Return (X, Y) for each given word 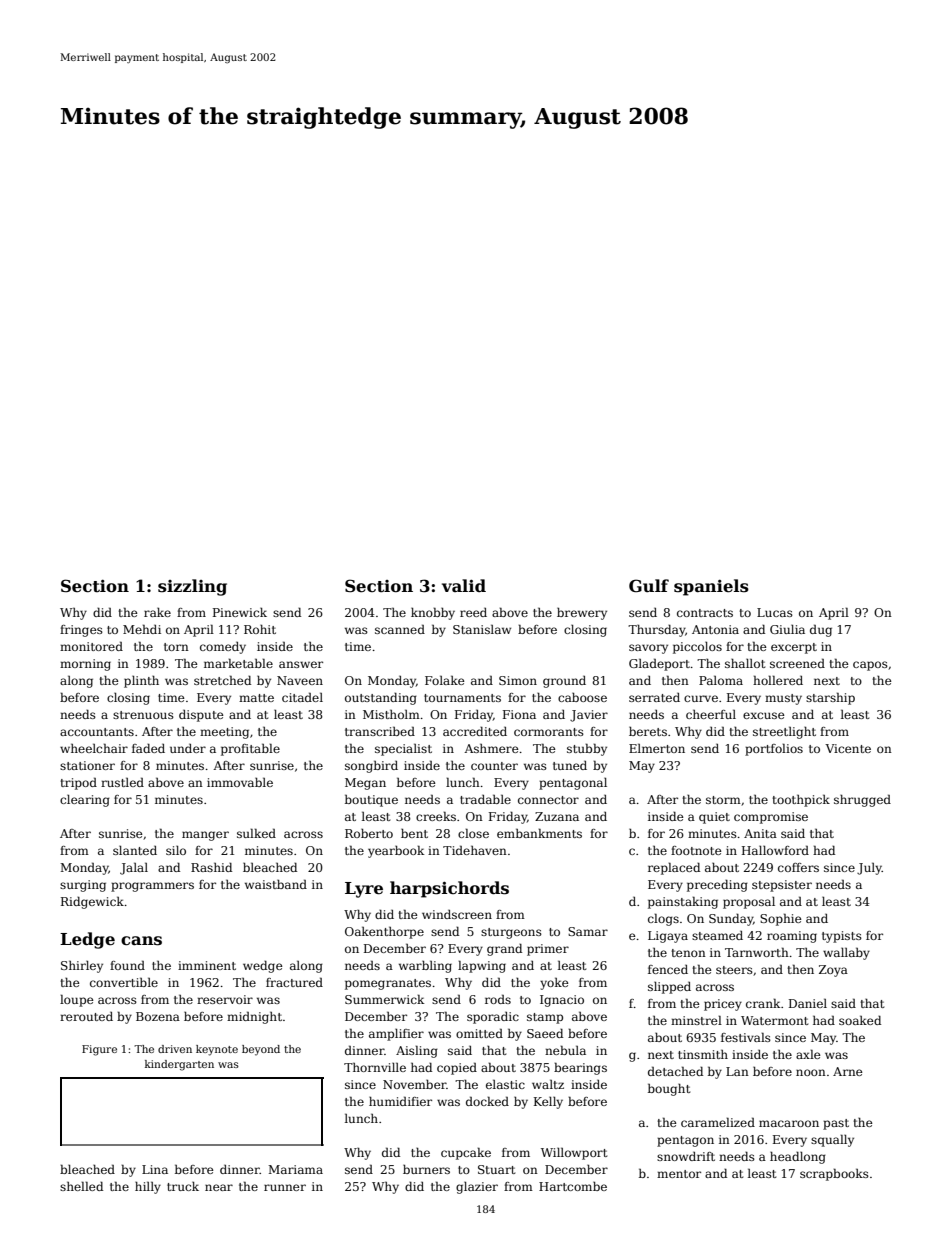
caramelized (718, 1122)
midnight (254, 1017)
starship (830, 698)
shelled (81, 1186)
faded (148, 748)
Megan (365, 784)
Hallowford (775, 850)
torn (176, 647)
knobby (433, 613)
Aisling (417, 1051)
